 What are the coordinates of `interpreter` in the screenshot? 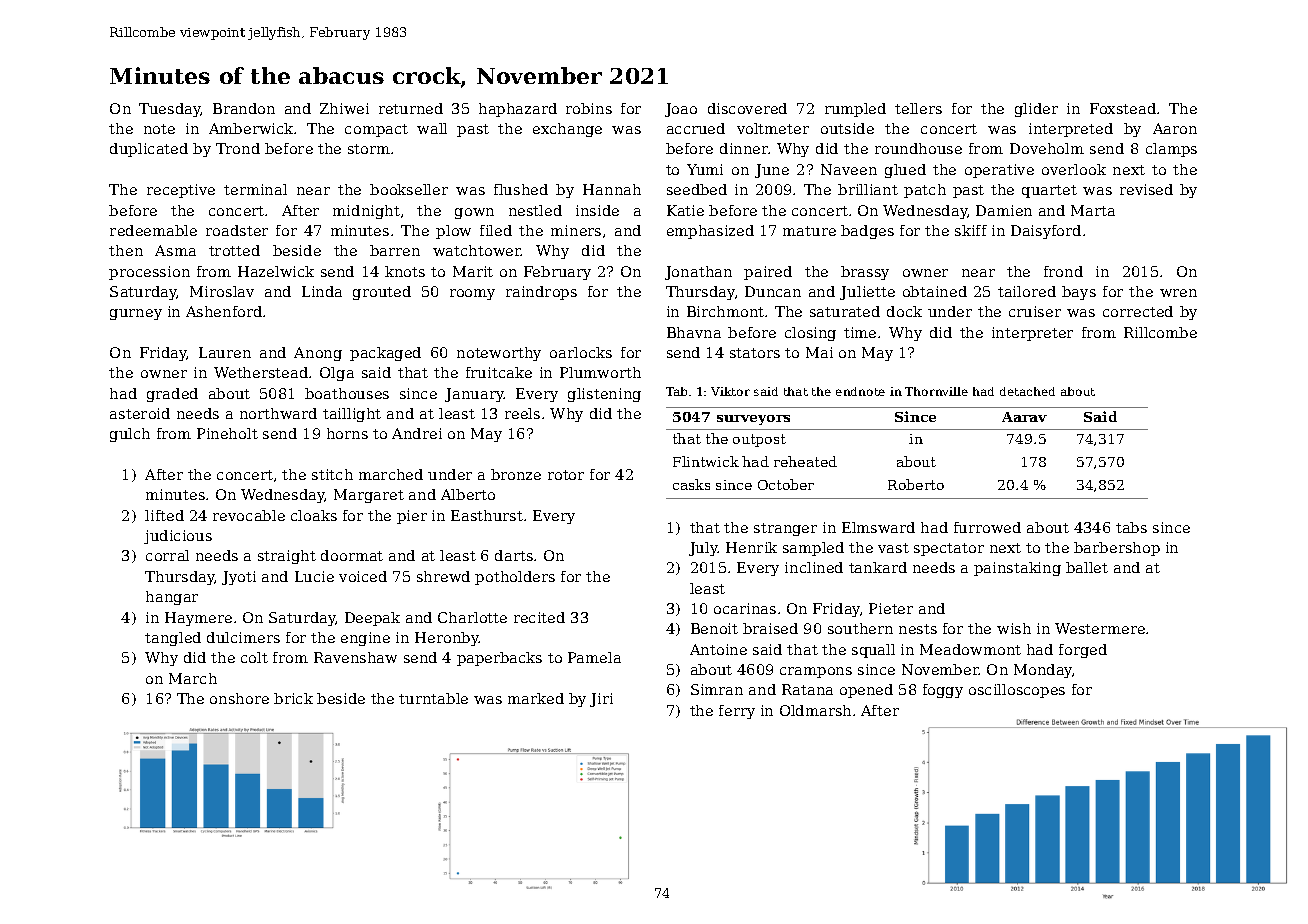 It's located at (1032, 334).
